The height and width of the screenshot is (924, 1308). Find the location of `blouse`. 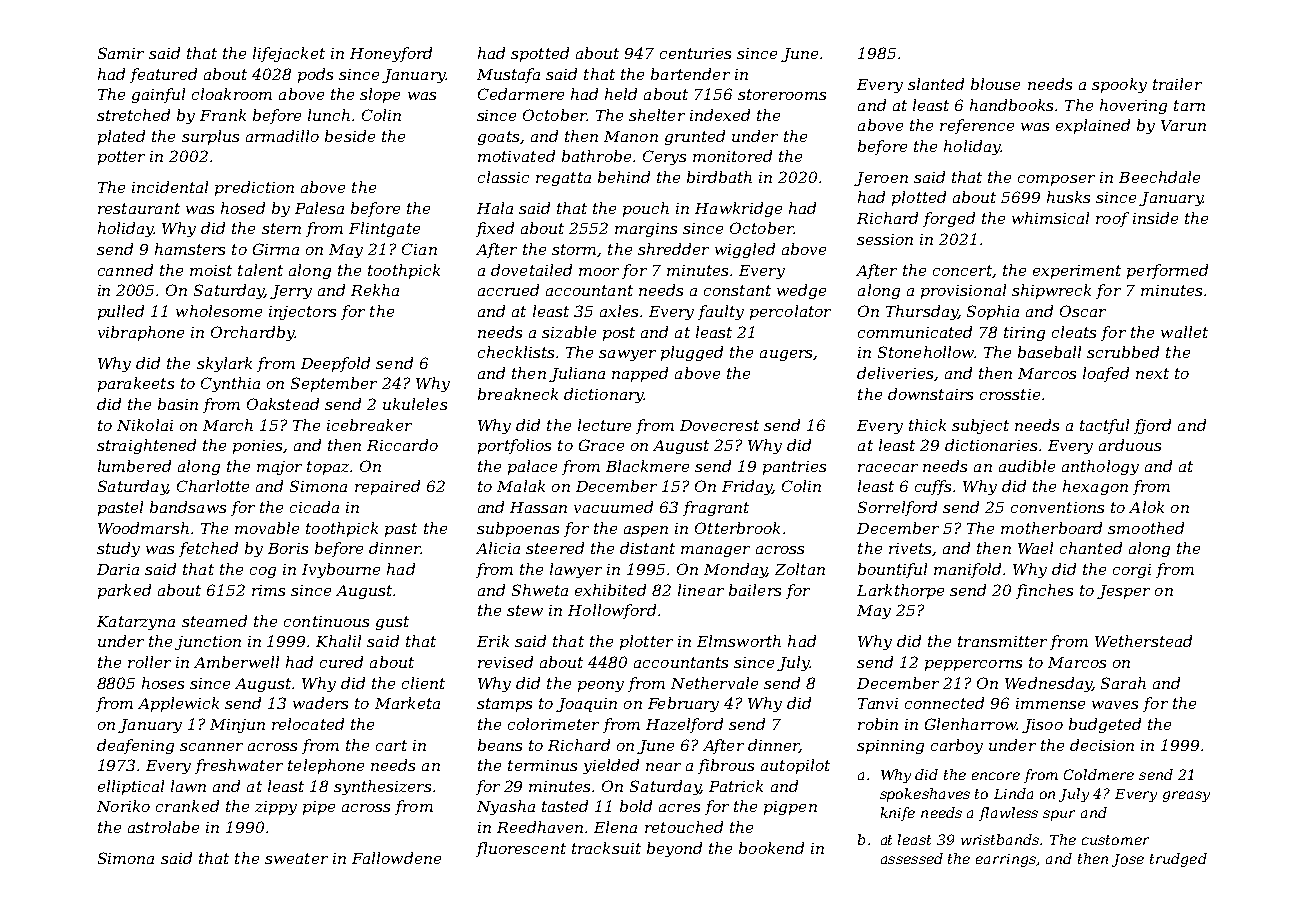

blouse is located at coordinates (995, 84).
